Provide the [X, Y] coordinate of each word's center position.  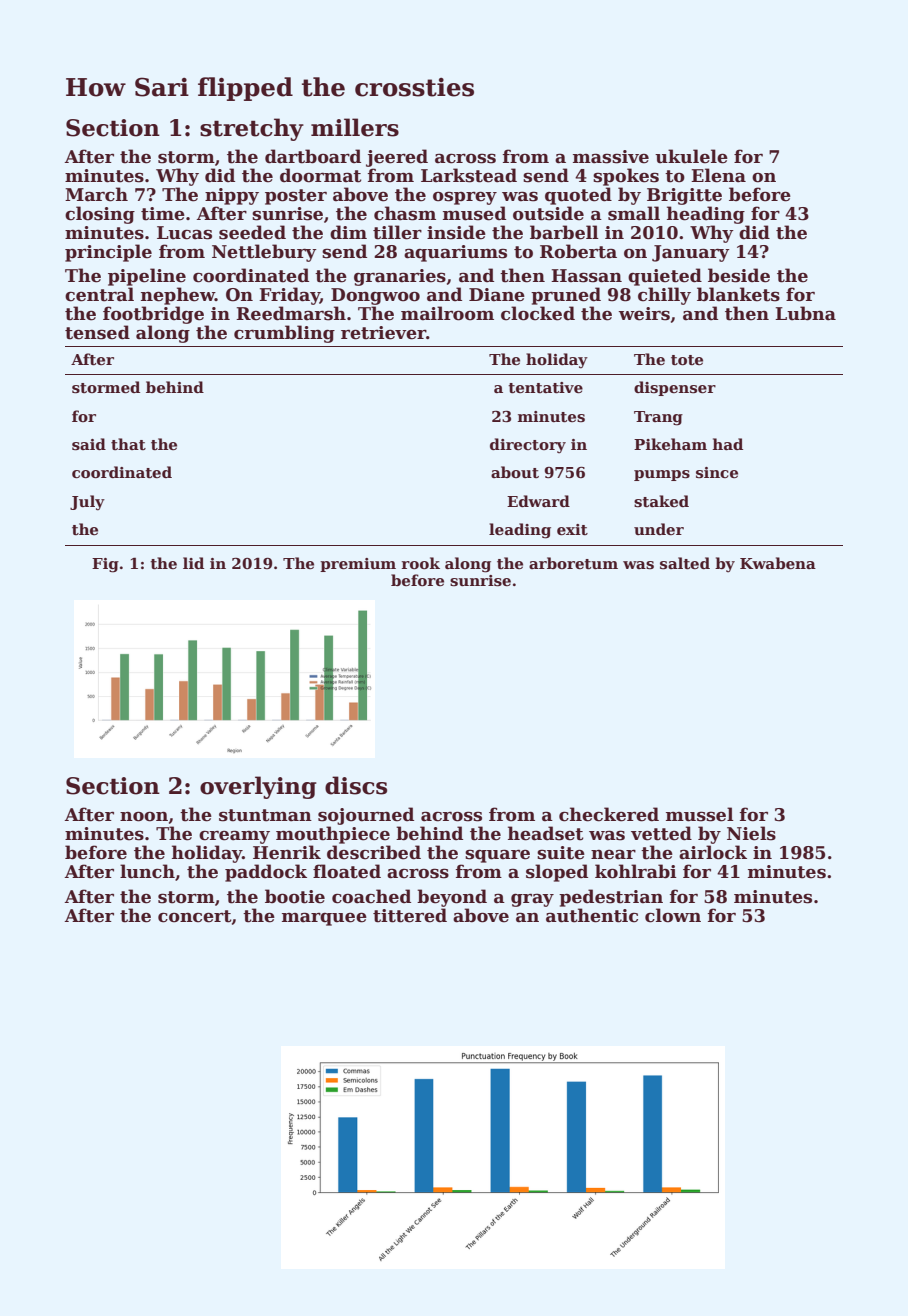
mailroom [447, 313]
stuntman [265, 815]
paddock [266, 873]
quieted [665, 277]
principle [108, 253]
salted [685, 563]
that [128, 444]
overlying [258, 787]
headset [545, 833]
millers [355, 127]
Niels [751, 833]
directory [528, 446]
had [728, 444]
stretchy [252, 129]
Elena [718, 175]
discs [356, 785]
